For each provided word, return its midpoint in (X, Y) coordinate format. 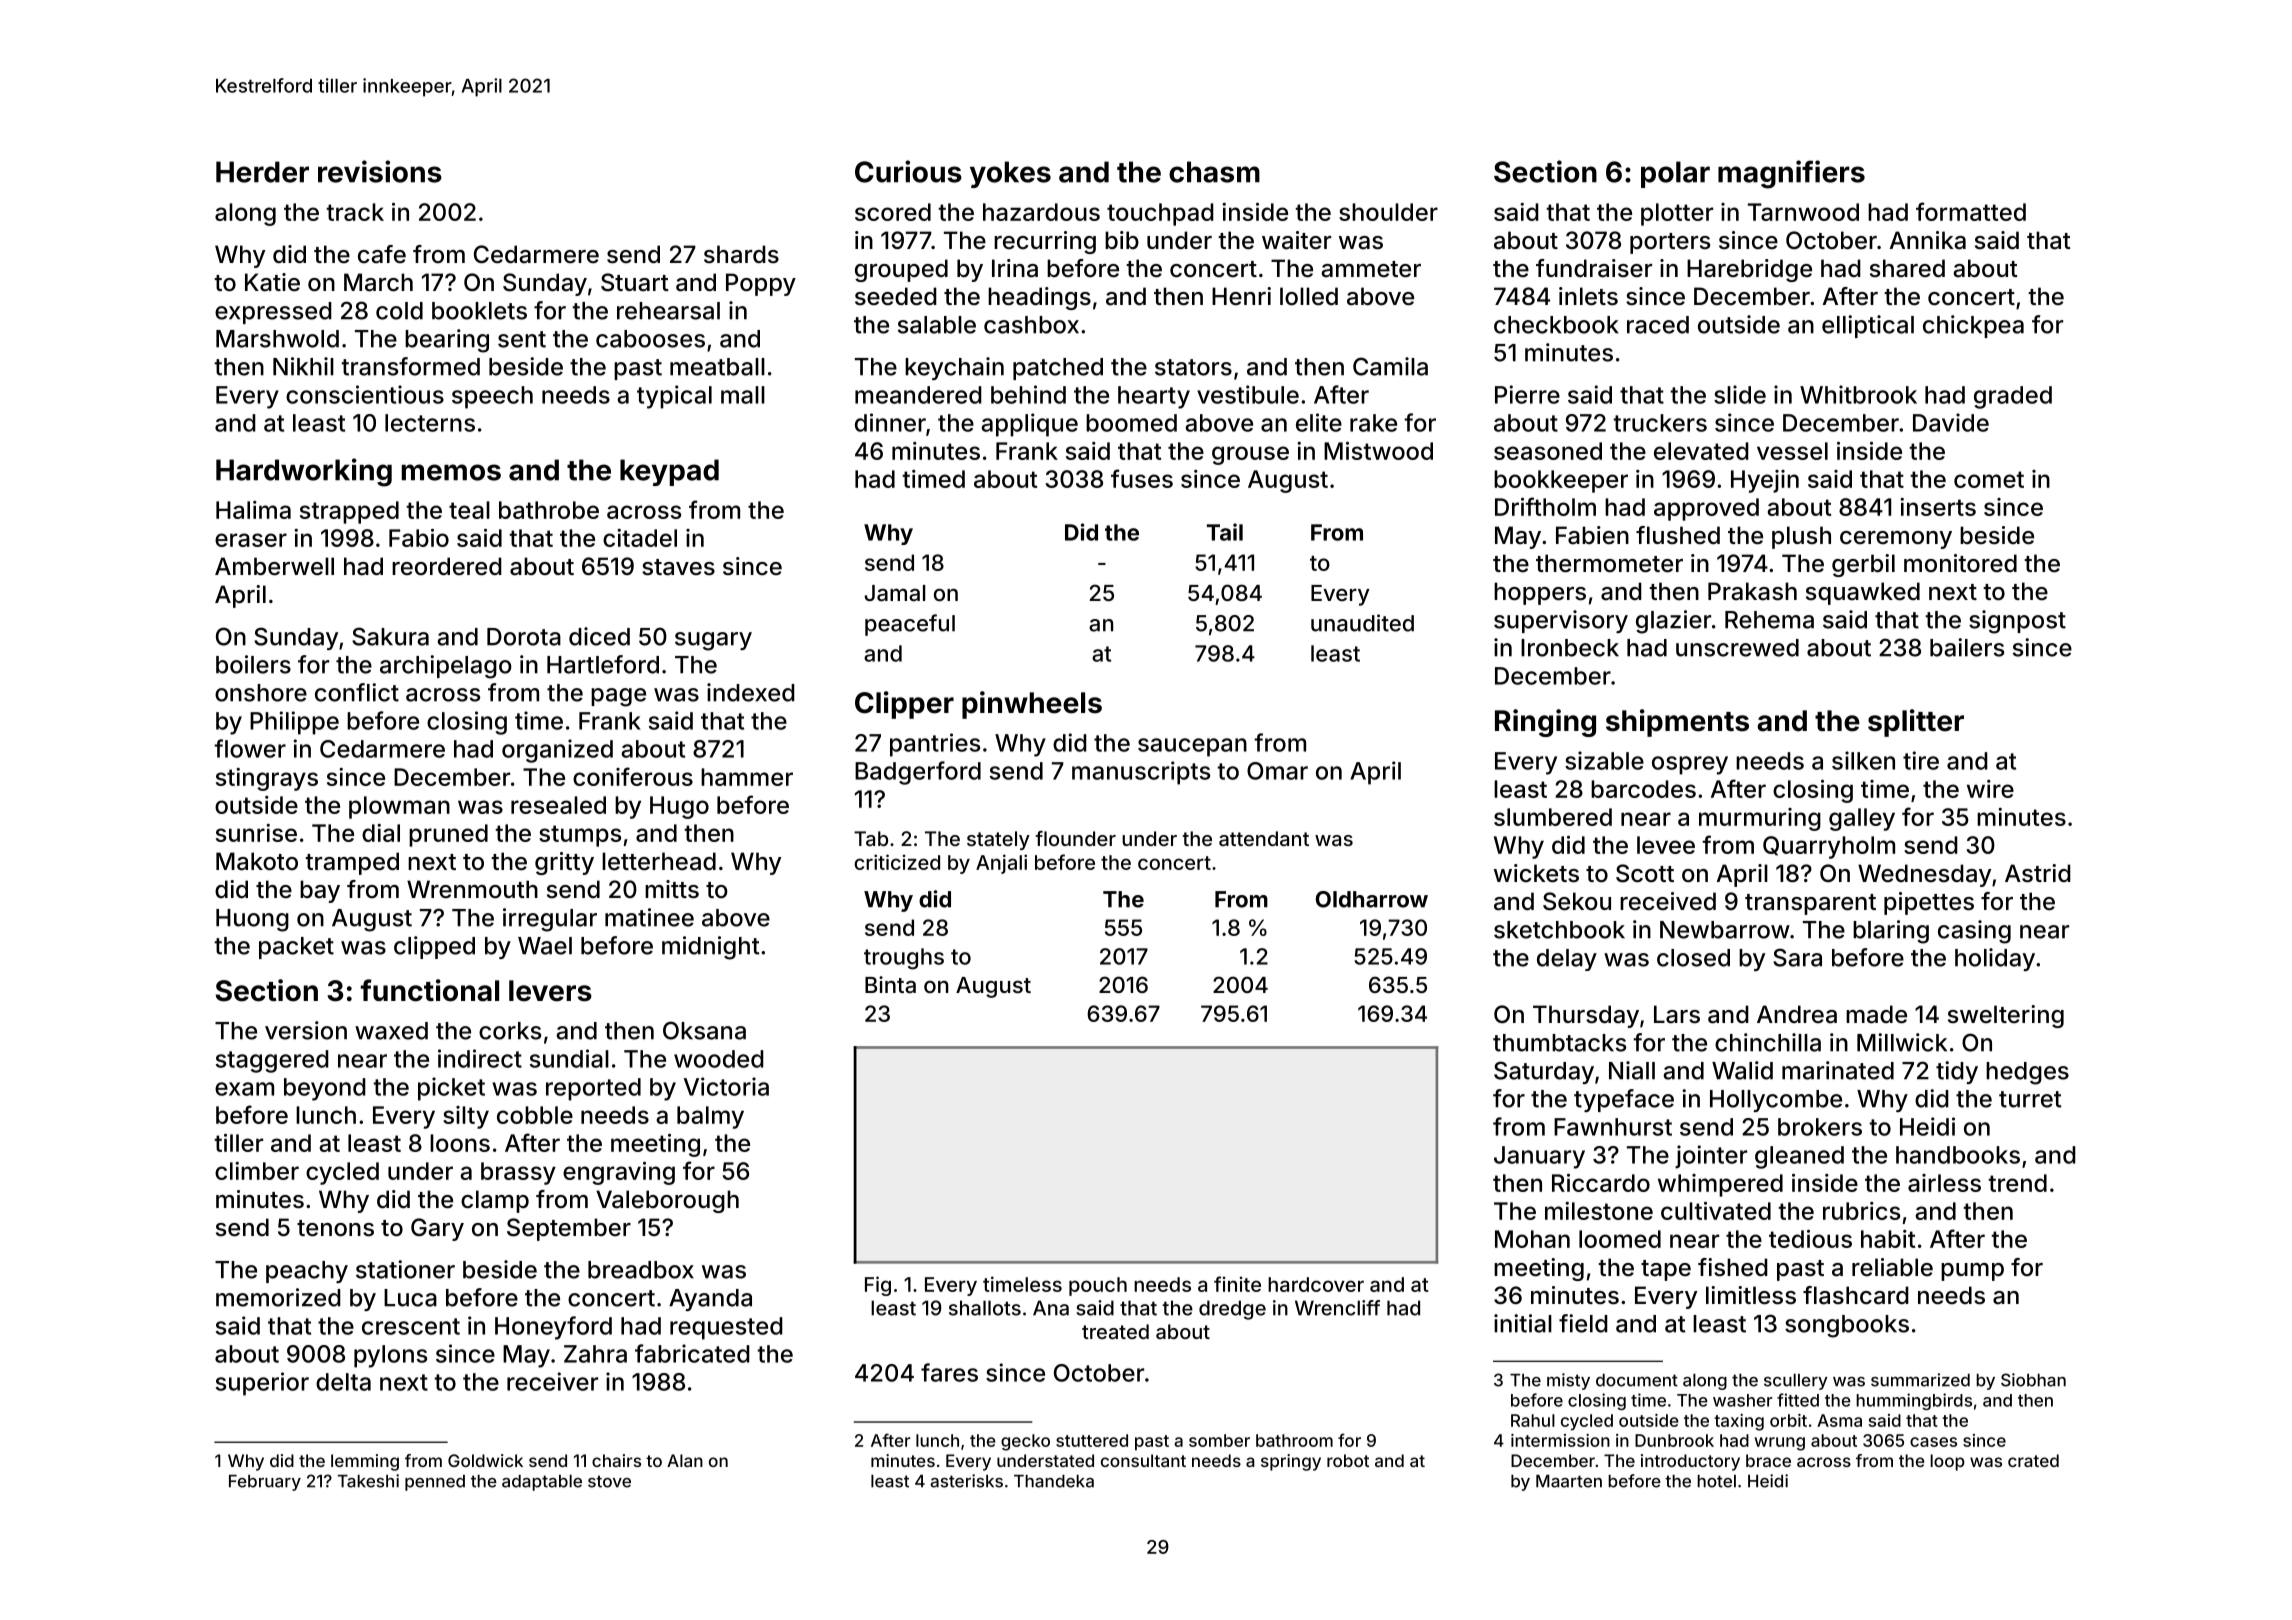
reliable (1892, 1267)
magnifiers (1791, 174)
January (1539, 1157)
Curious (908, 171)
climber (257, 1171)
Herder (262, 172)
